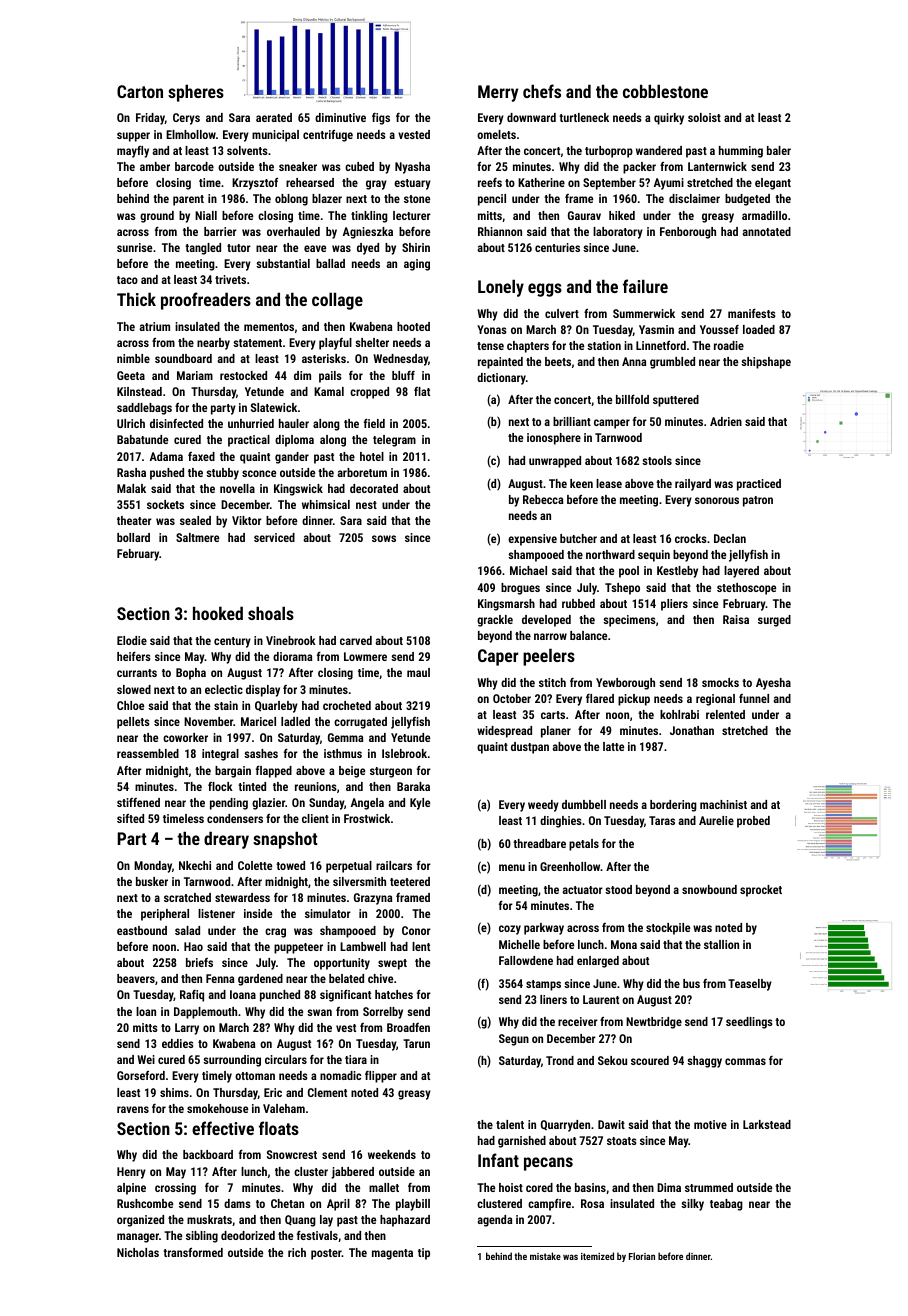  What do you see at coordinates (741, 572) in the image?
I see `layered` at bounding box center [741, 572].
